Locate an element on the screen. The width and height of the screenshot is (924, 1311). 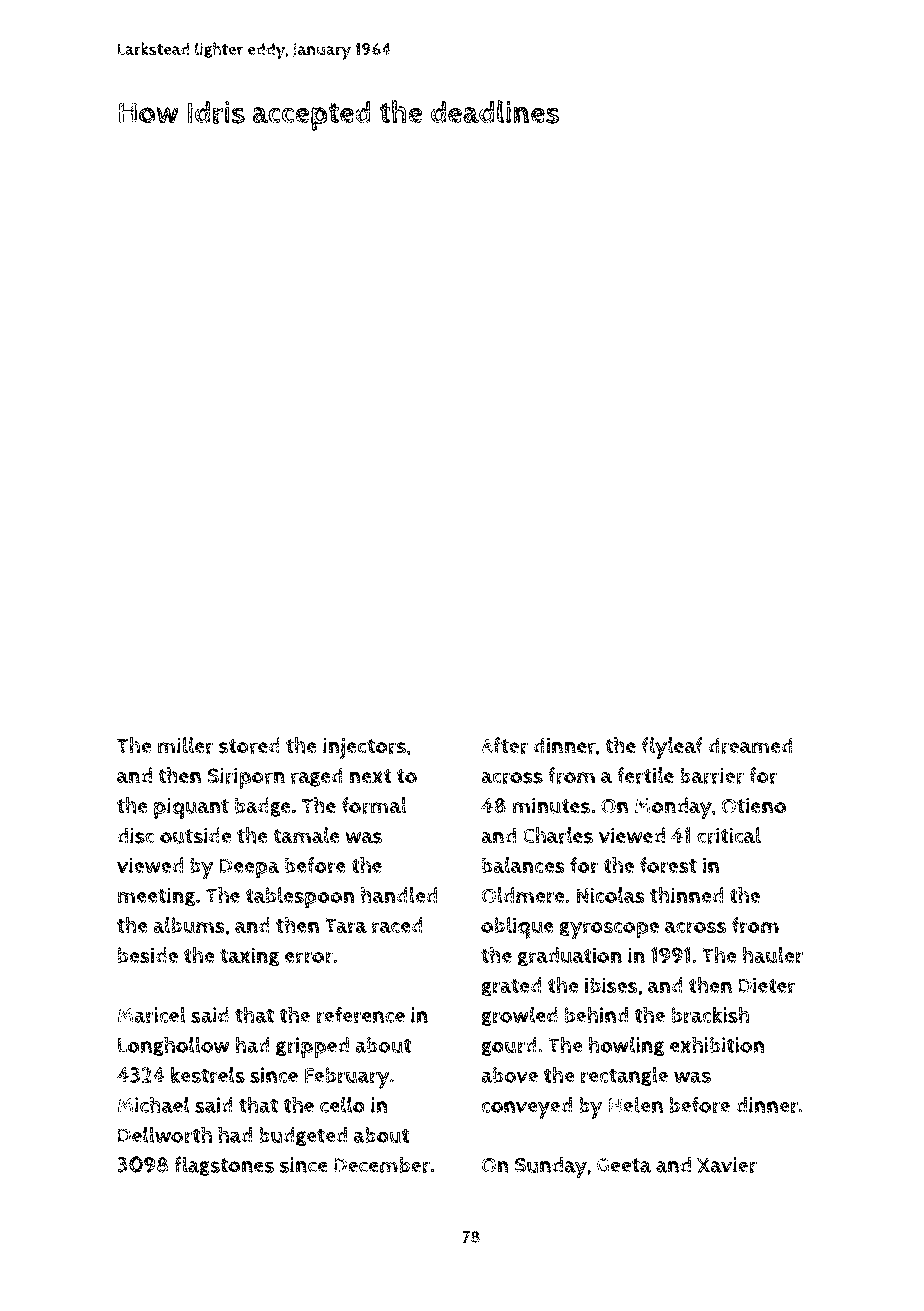
injectors is located at coordinates (364, 748).
